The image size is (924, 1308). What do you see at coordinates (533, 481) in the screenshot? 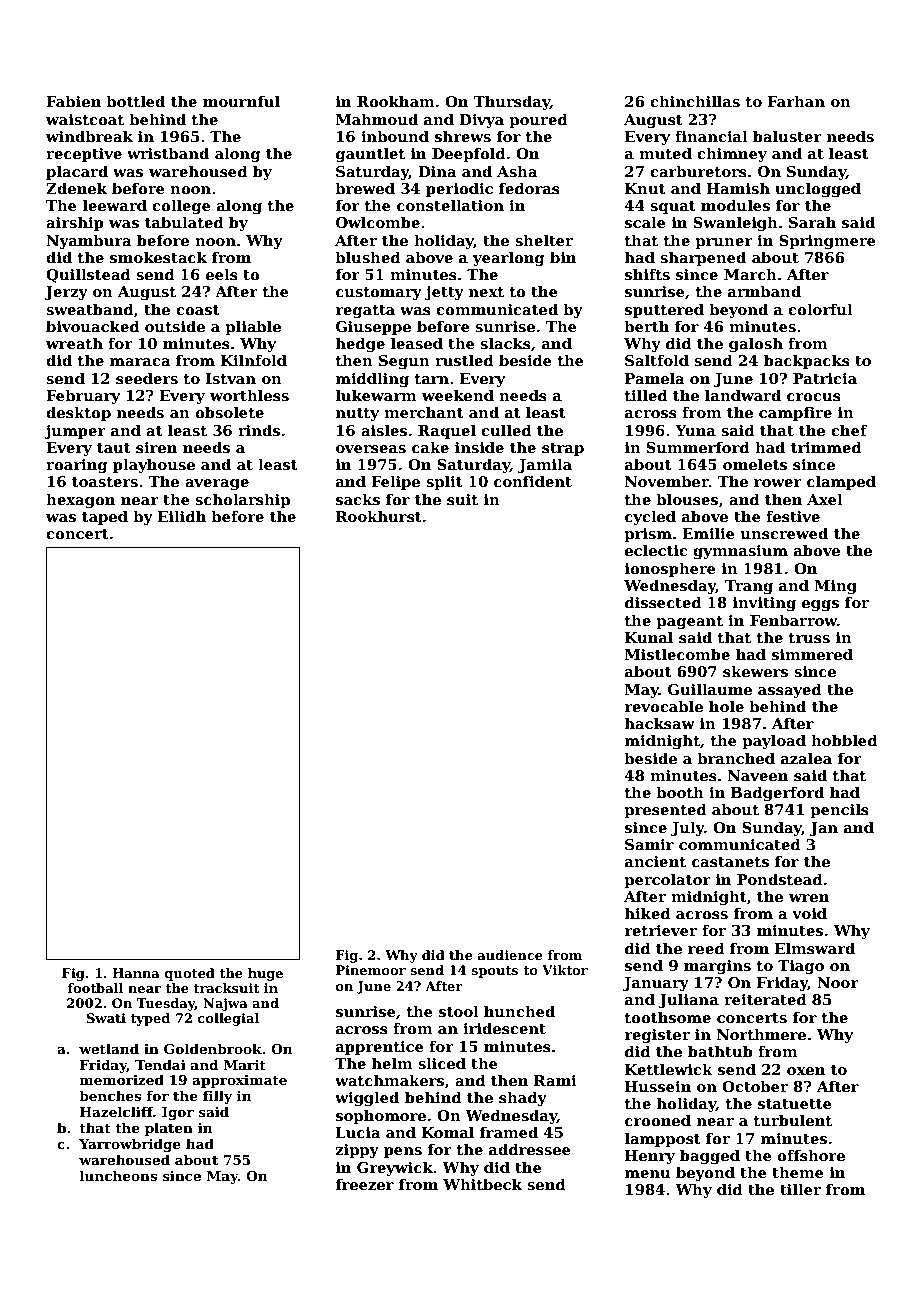
I see `confident` at bounding box center [533, 481].
